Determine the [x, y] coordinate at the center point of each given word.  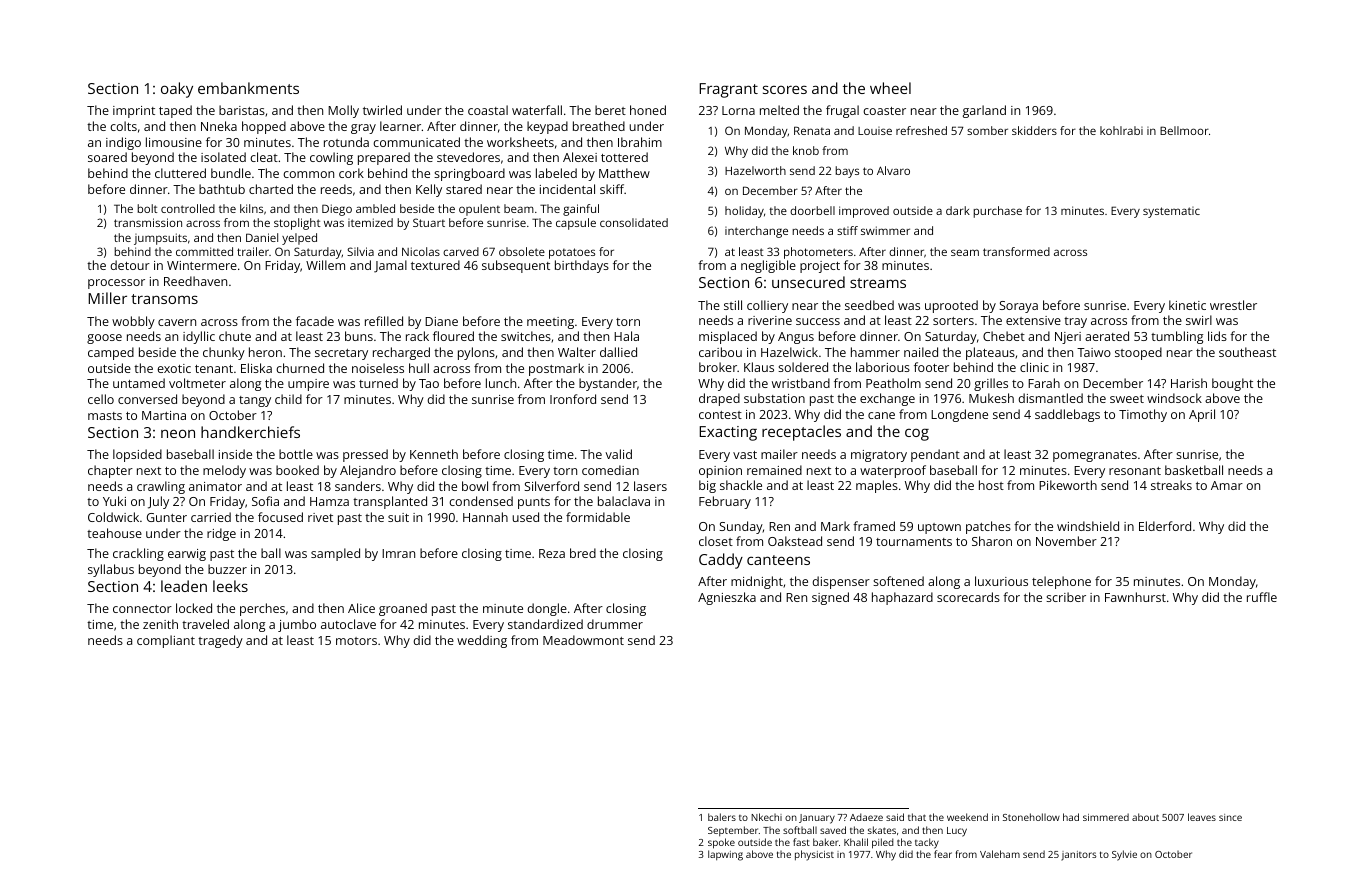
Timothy [1143, 415]
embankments [248, 88]
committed [204, 251]
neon [178, 433]
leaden [184, 586]
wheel [890, 88]
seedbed [869, 305]
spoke [721, 843]
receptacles [801, 433]
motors [356, 641]
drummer [615, 624]
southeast [1247, 352]
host [991, 485]
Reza [552, 553]
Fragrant [728, 90]
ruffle [1262, 597]
